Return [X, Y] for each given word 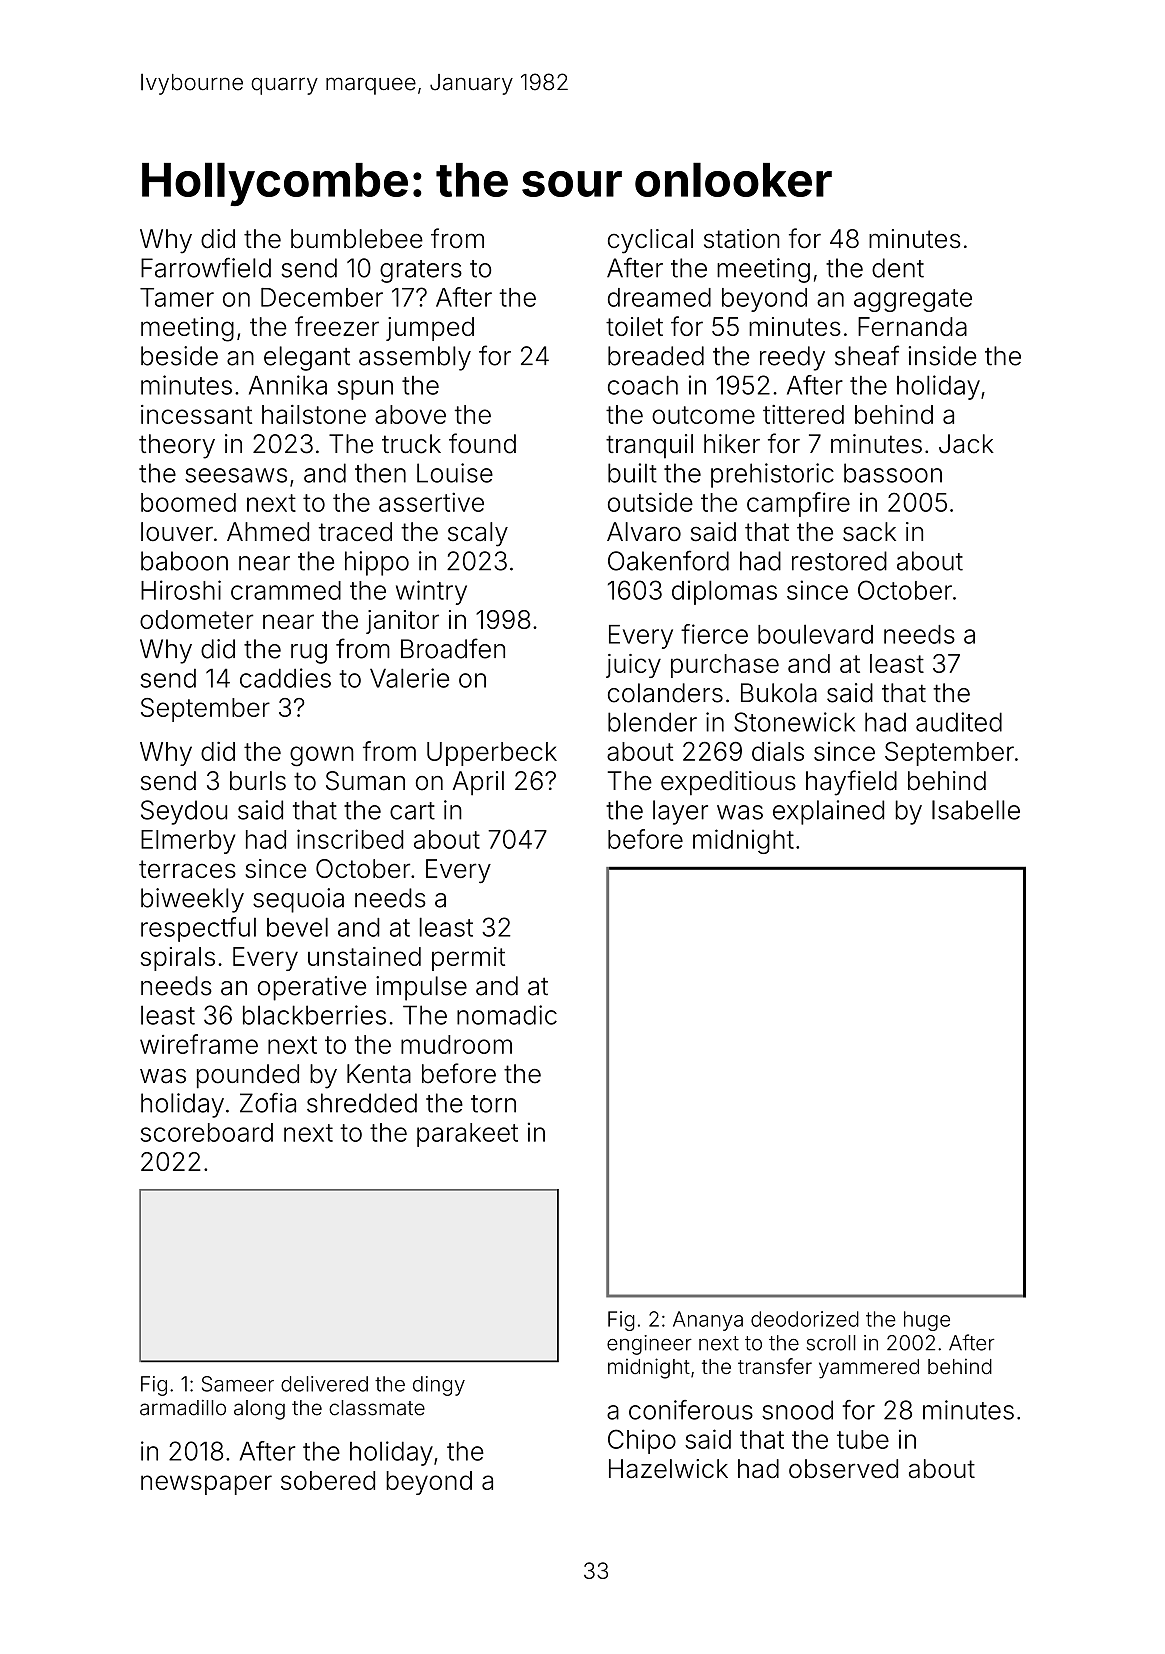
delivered [324, 1384]
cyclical [650, 241]
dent [898, 268]
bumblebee [357, 239]
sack [869, 532]
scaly [478, 534]
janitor [402, 622]
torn [493, 1104]
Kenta [379, 1074]
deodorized [805, 1319]
